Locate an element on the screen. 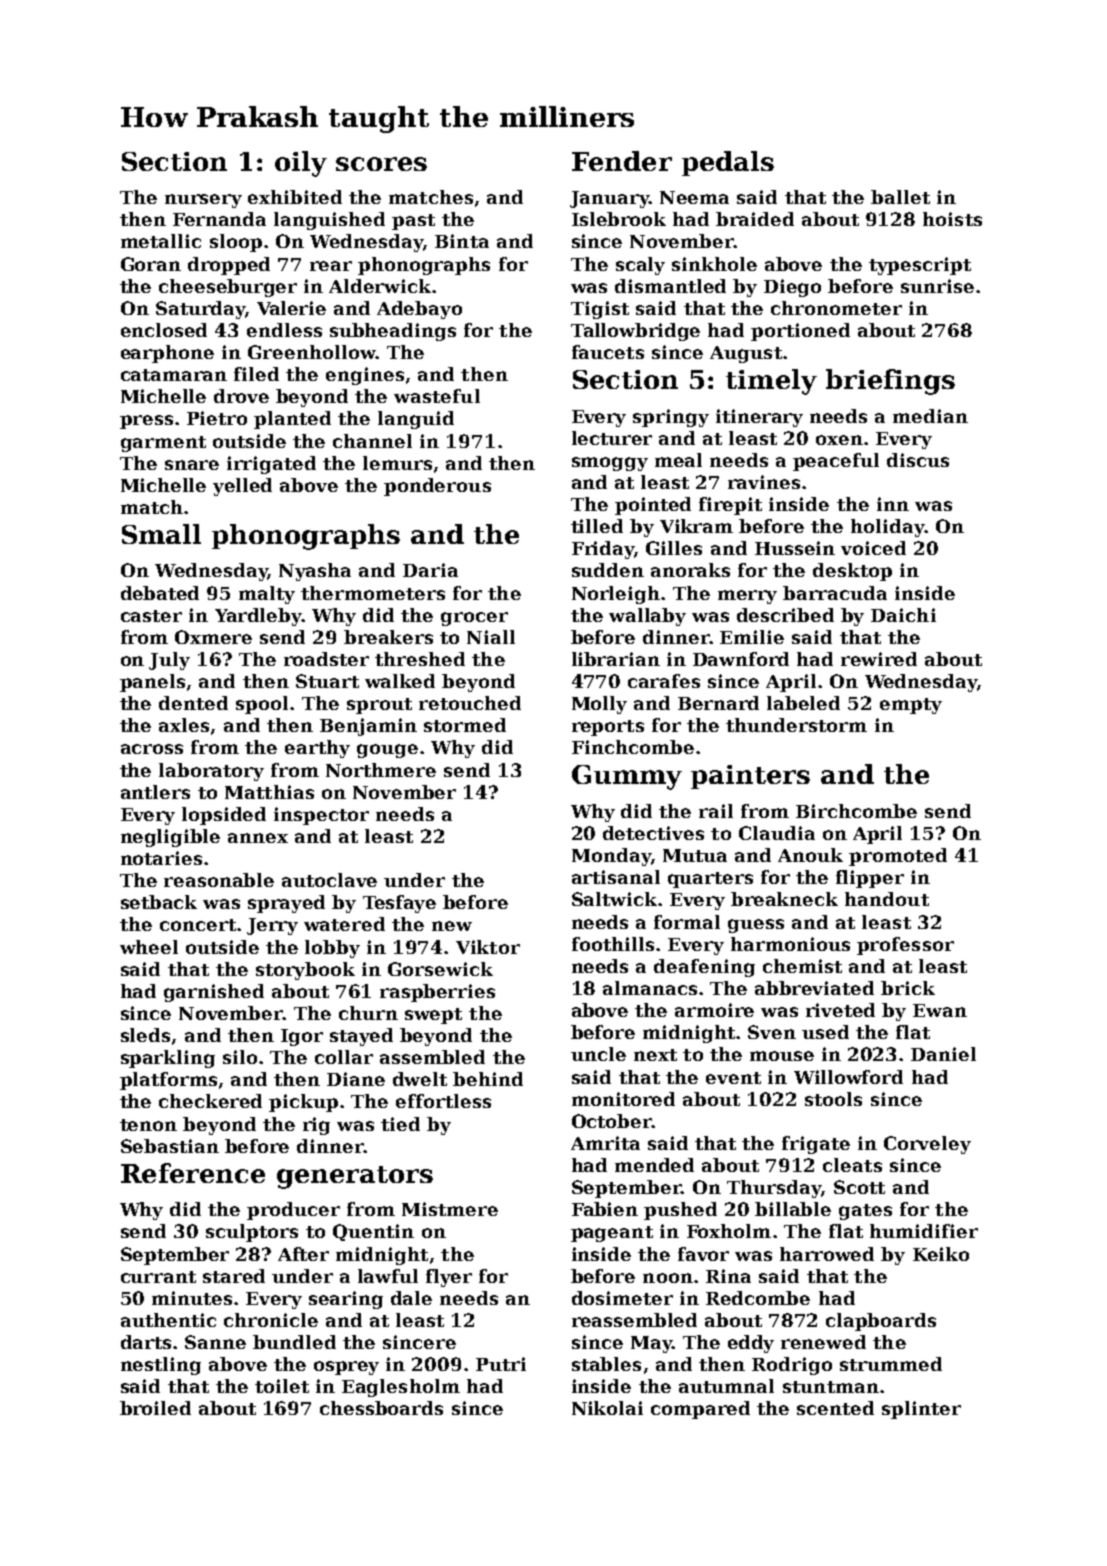  Willowford is located at coordinates (848, 1077).
